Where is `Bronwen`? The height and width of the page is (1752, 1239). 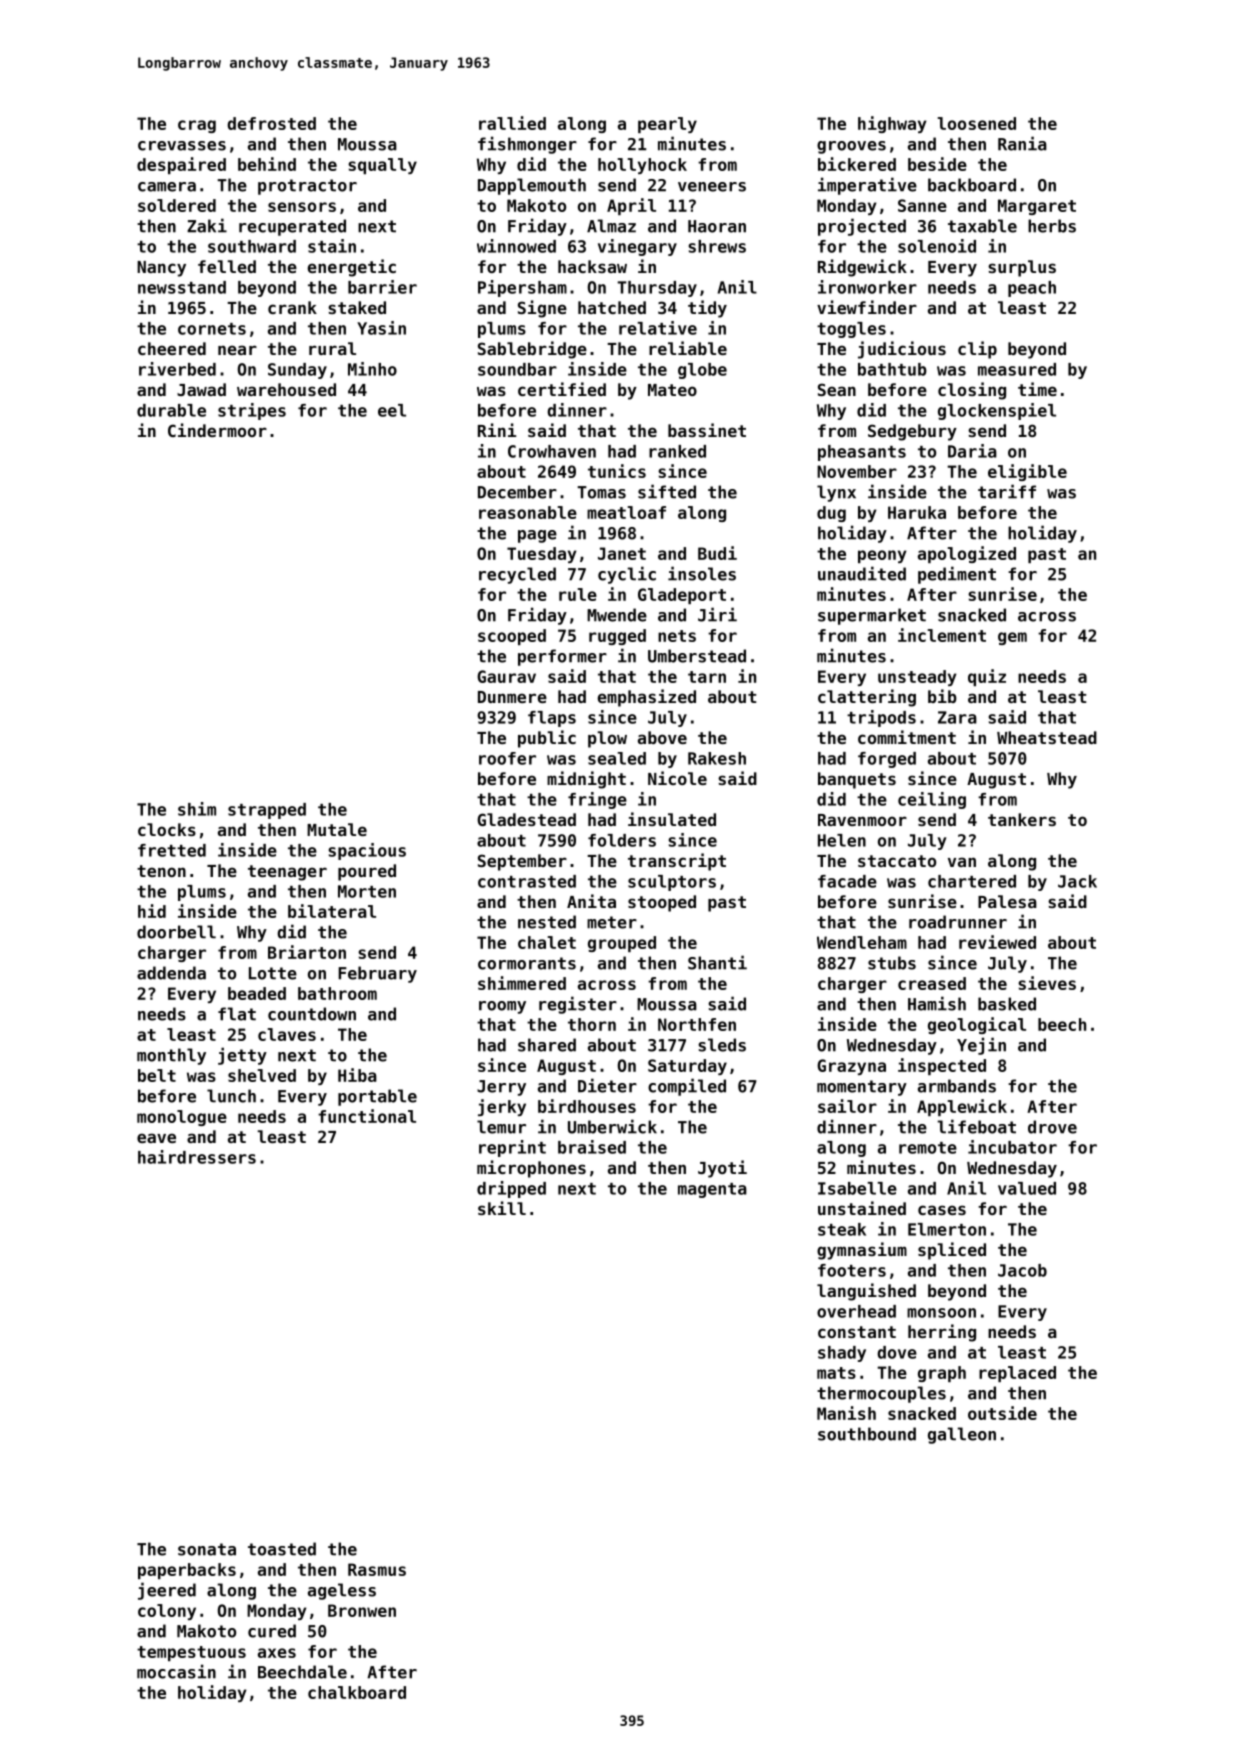 Bronwen is located at coordinates (362, 1610).
